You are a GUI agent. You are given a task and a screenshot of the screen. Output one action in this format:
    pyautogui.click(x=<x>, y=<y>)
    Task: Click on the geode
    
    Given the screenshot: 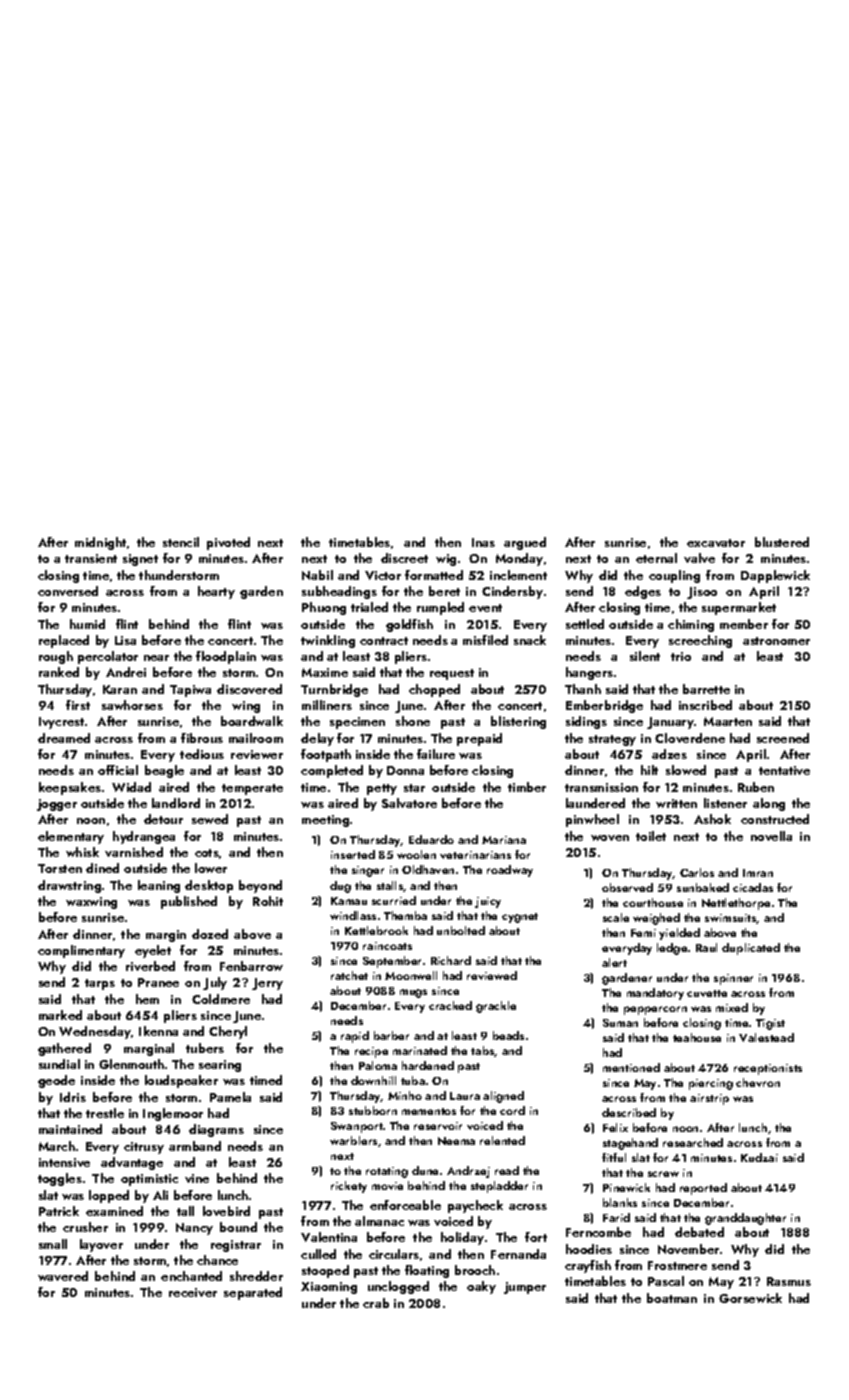 What is the action you would take?
    pyautogui.click(x=56, y=1081)
